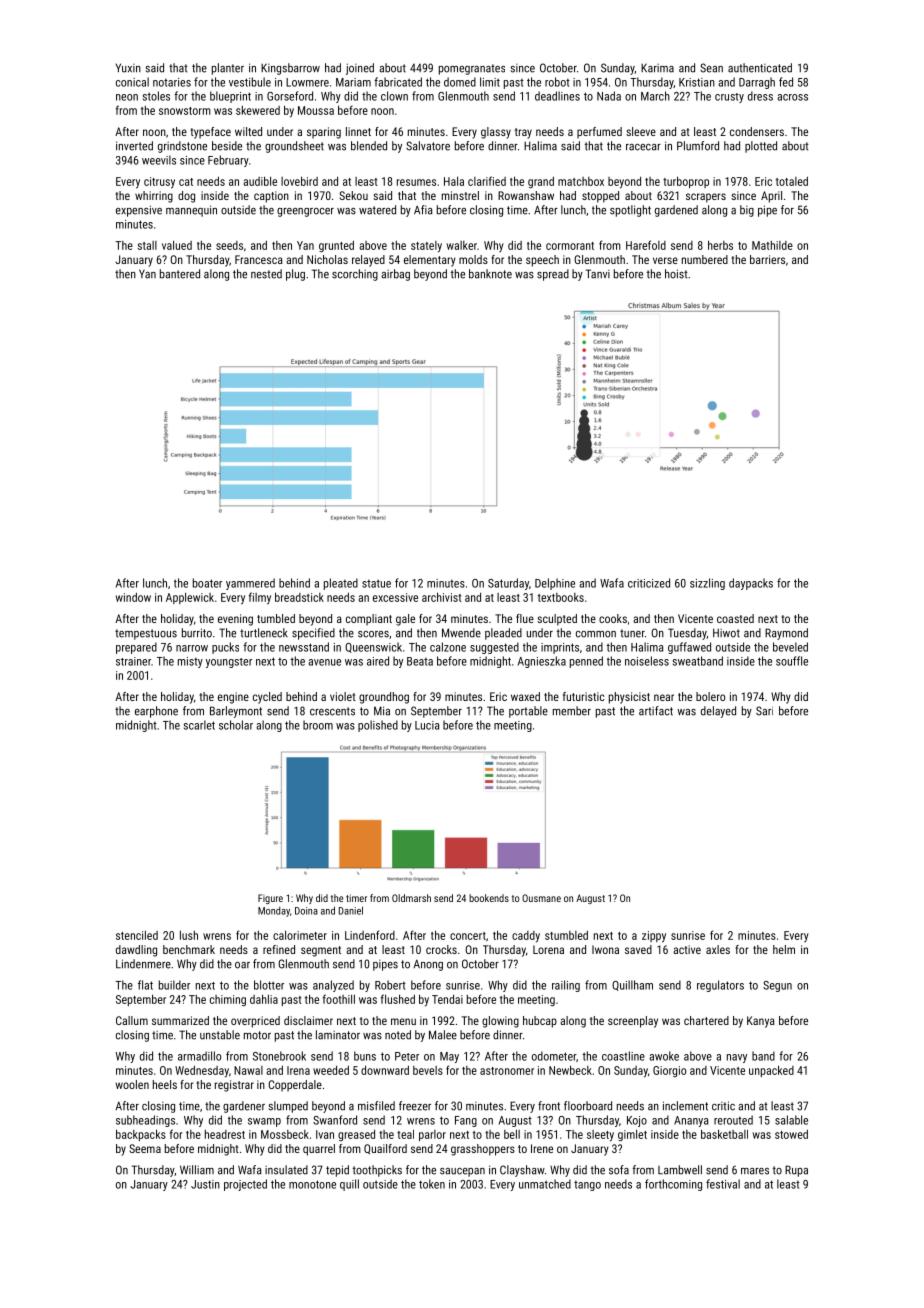 This screenshot has height=1308, width=924. What do you see at coordinates (711, 68) in the screenshot?
I see `Sean` at bounding box center [711, 68].
